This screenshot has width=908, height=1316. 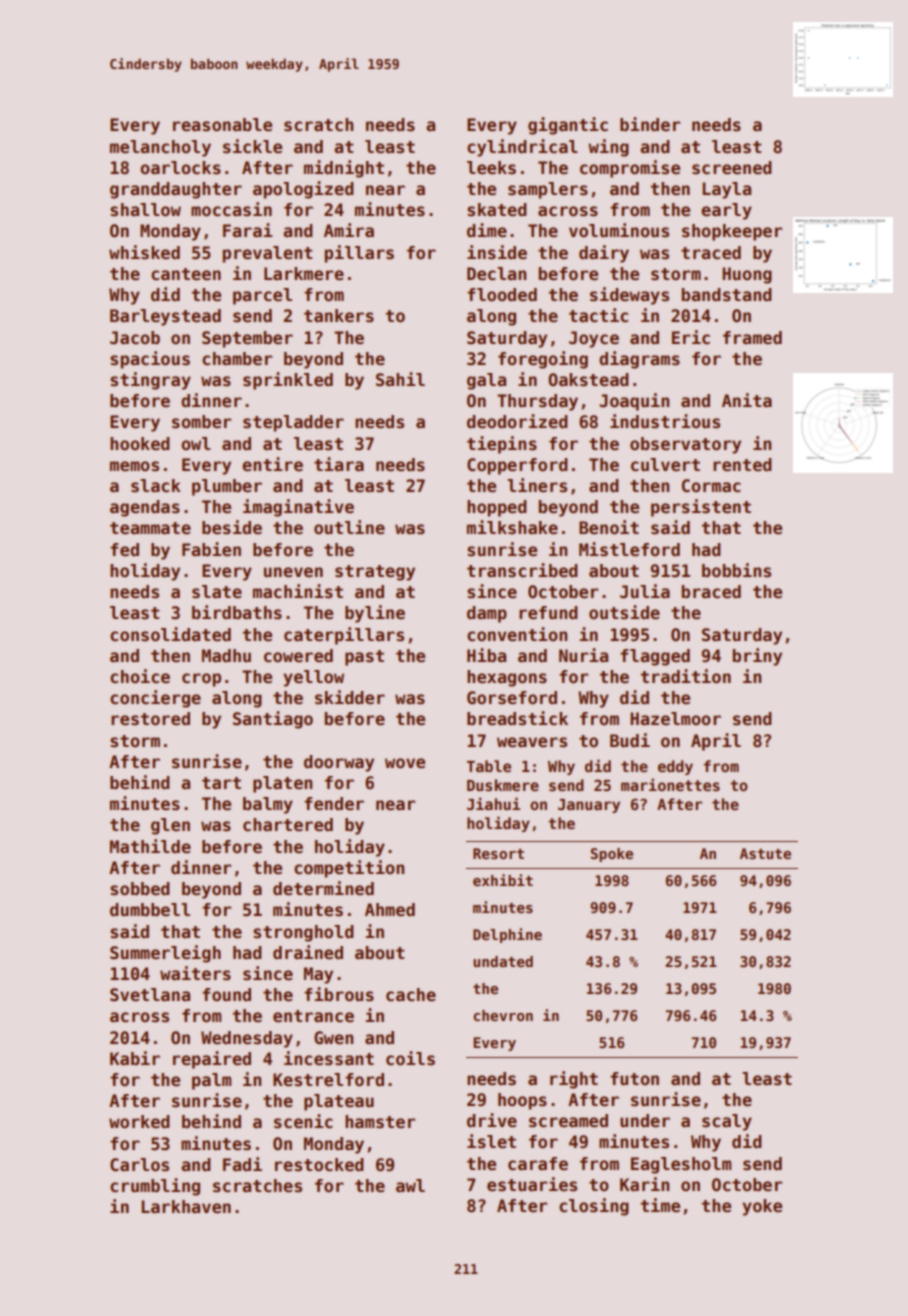 What do you see at coordinates (237, 359) in the screenshot?
I see `chamber` at bounding box center [237, 359].
